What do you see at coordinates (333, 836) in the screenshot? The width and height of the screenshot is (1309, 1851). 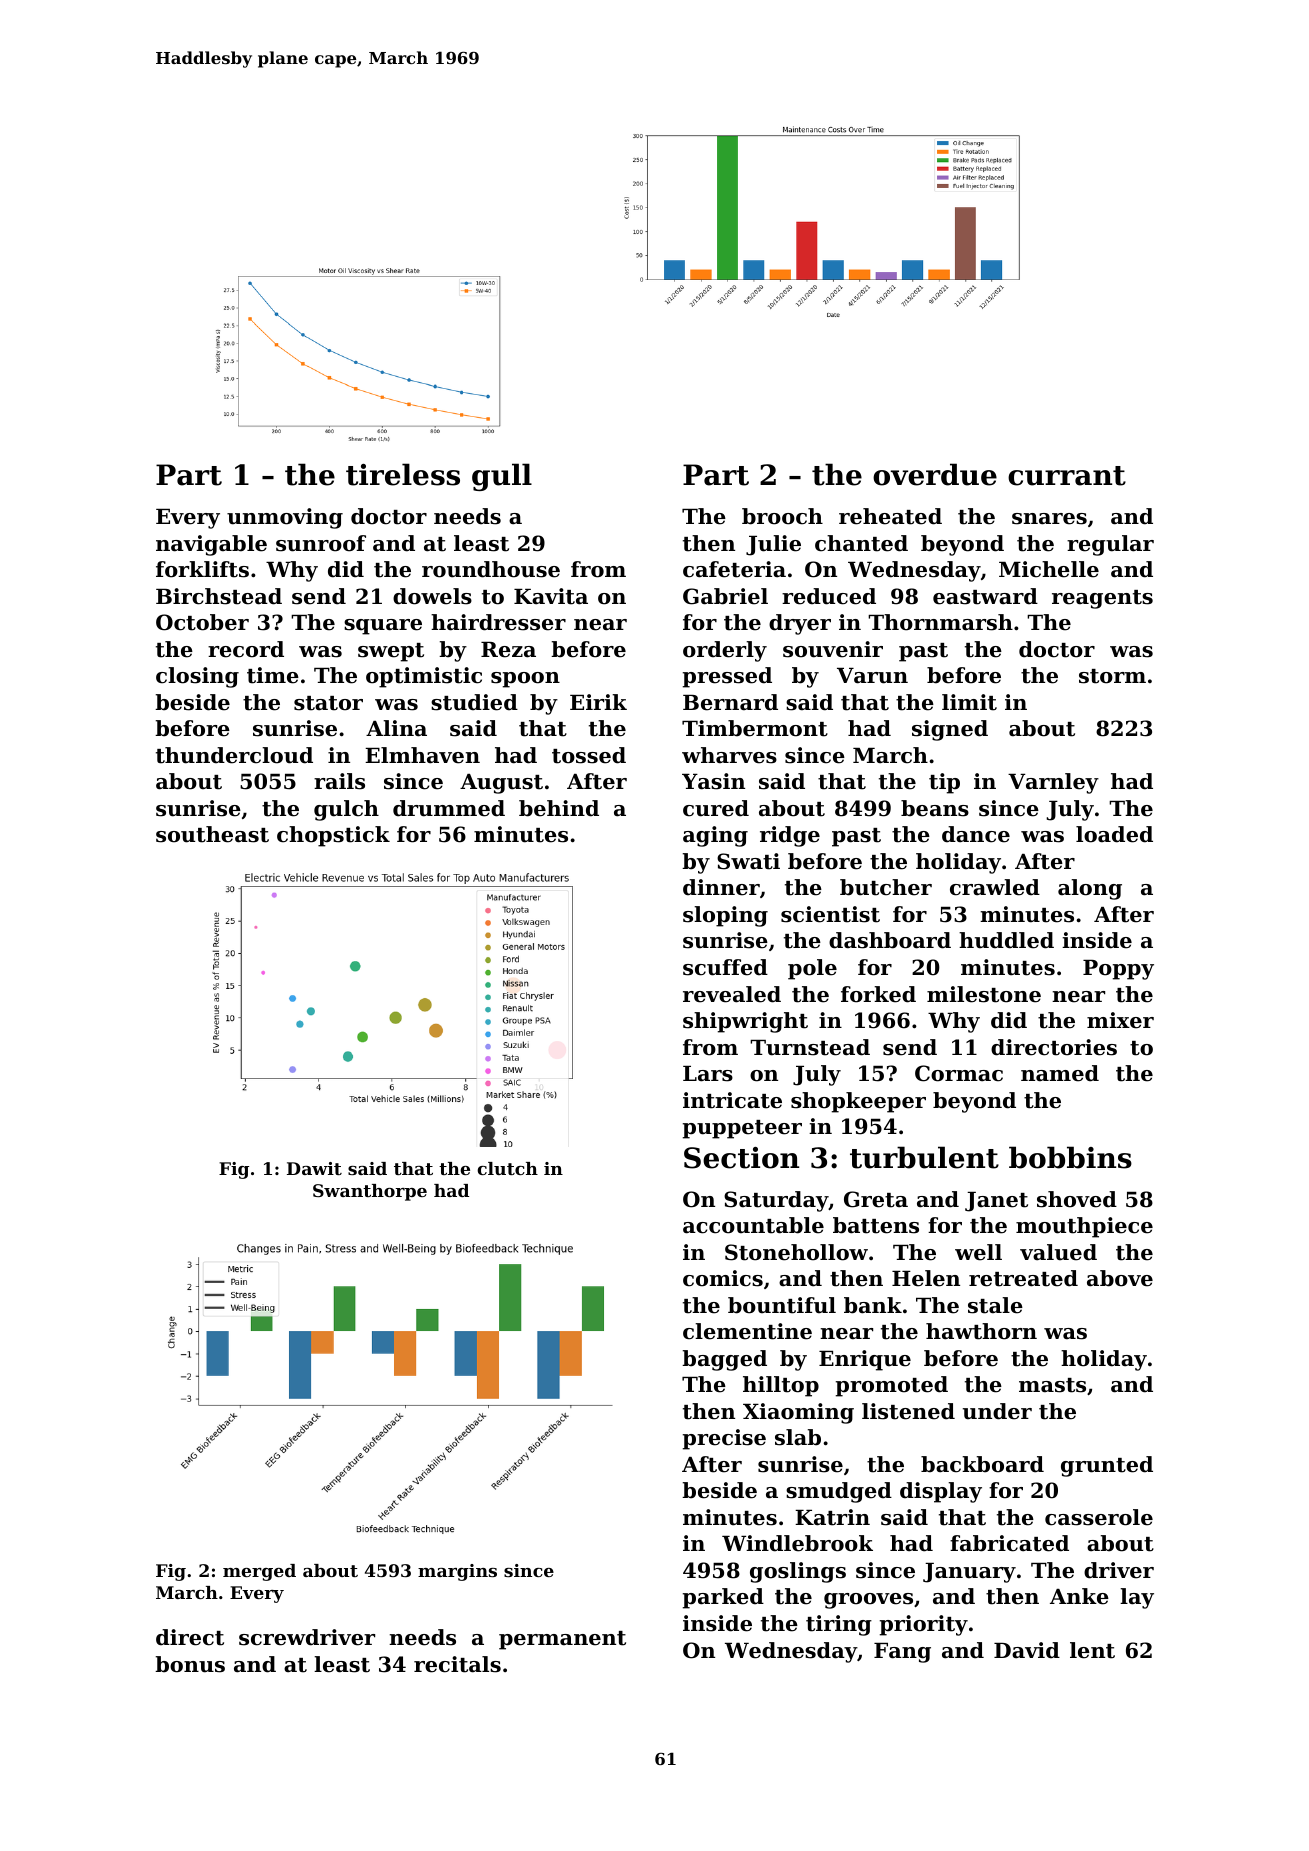 I see `chopstick` at bounding box center [333, 836].
